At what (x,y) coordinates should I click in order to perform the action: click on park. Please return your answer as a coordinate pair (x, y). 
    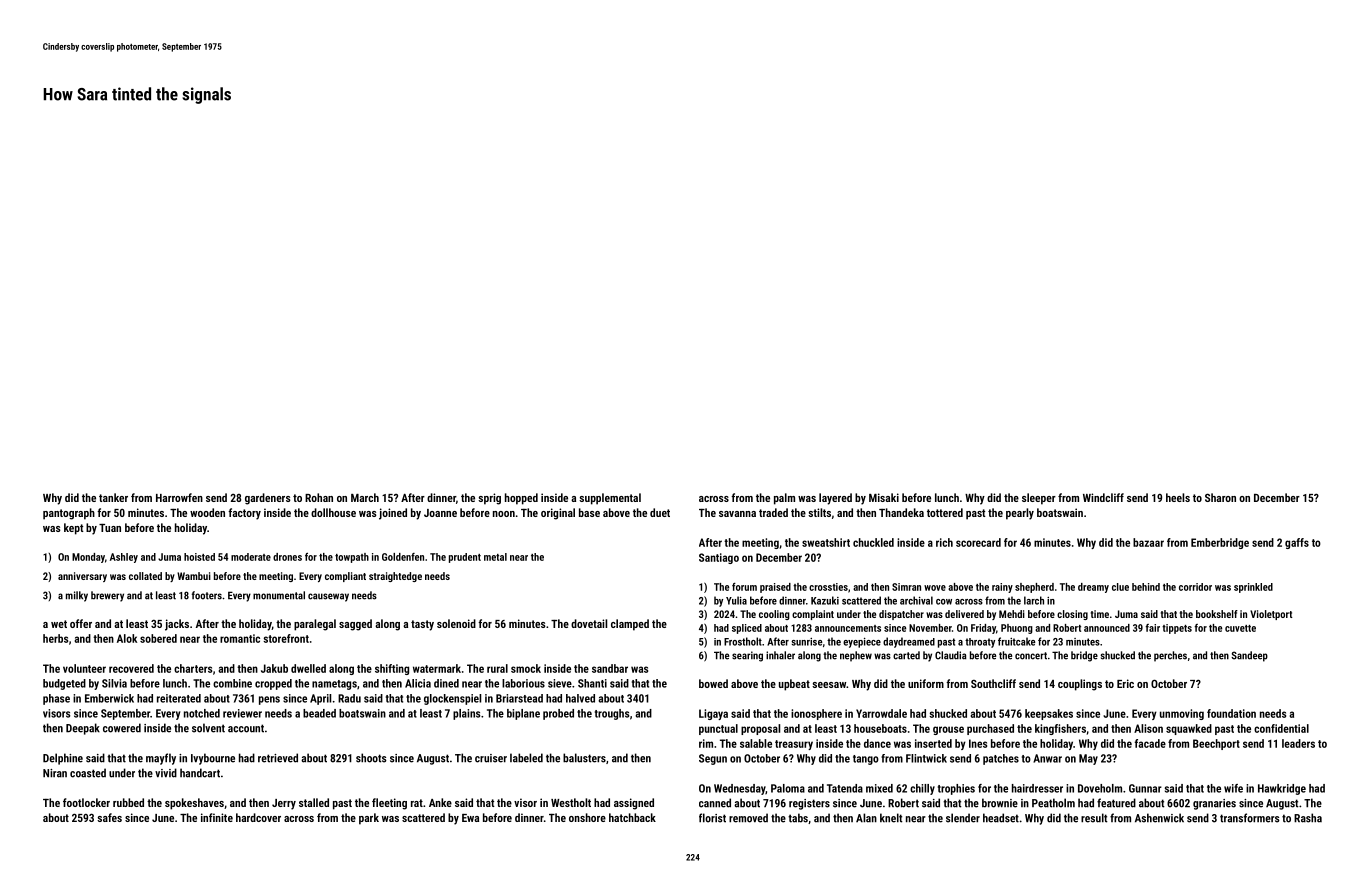
    Looking at the image, I should click on (369, 819).
